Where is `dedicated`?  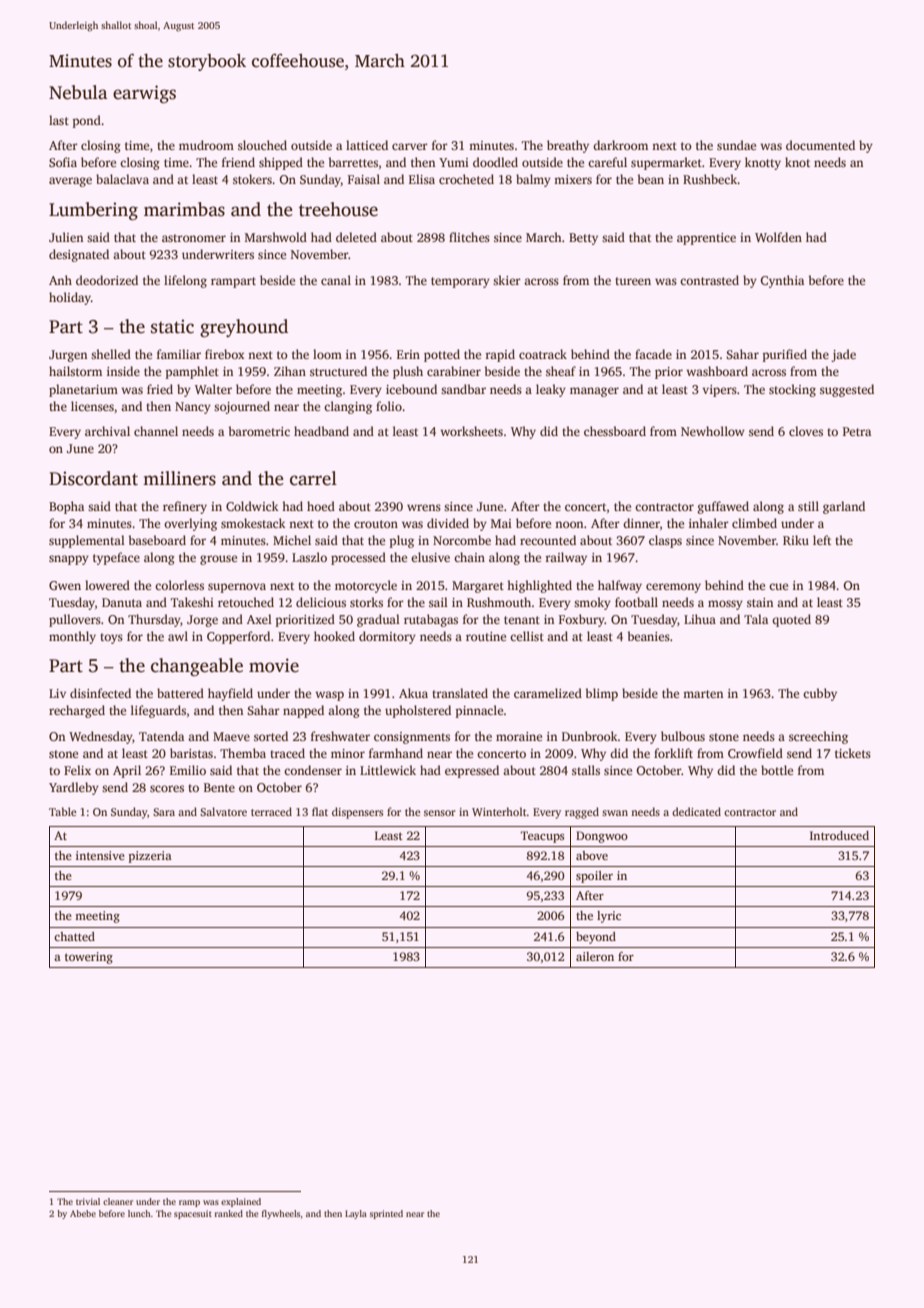 dedicated is located at coordinates (696, 811).
